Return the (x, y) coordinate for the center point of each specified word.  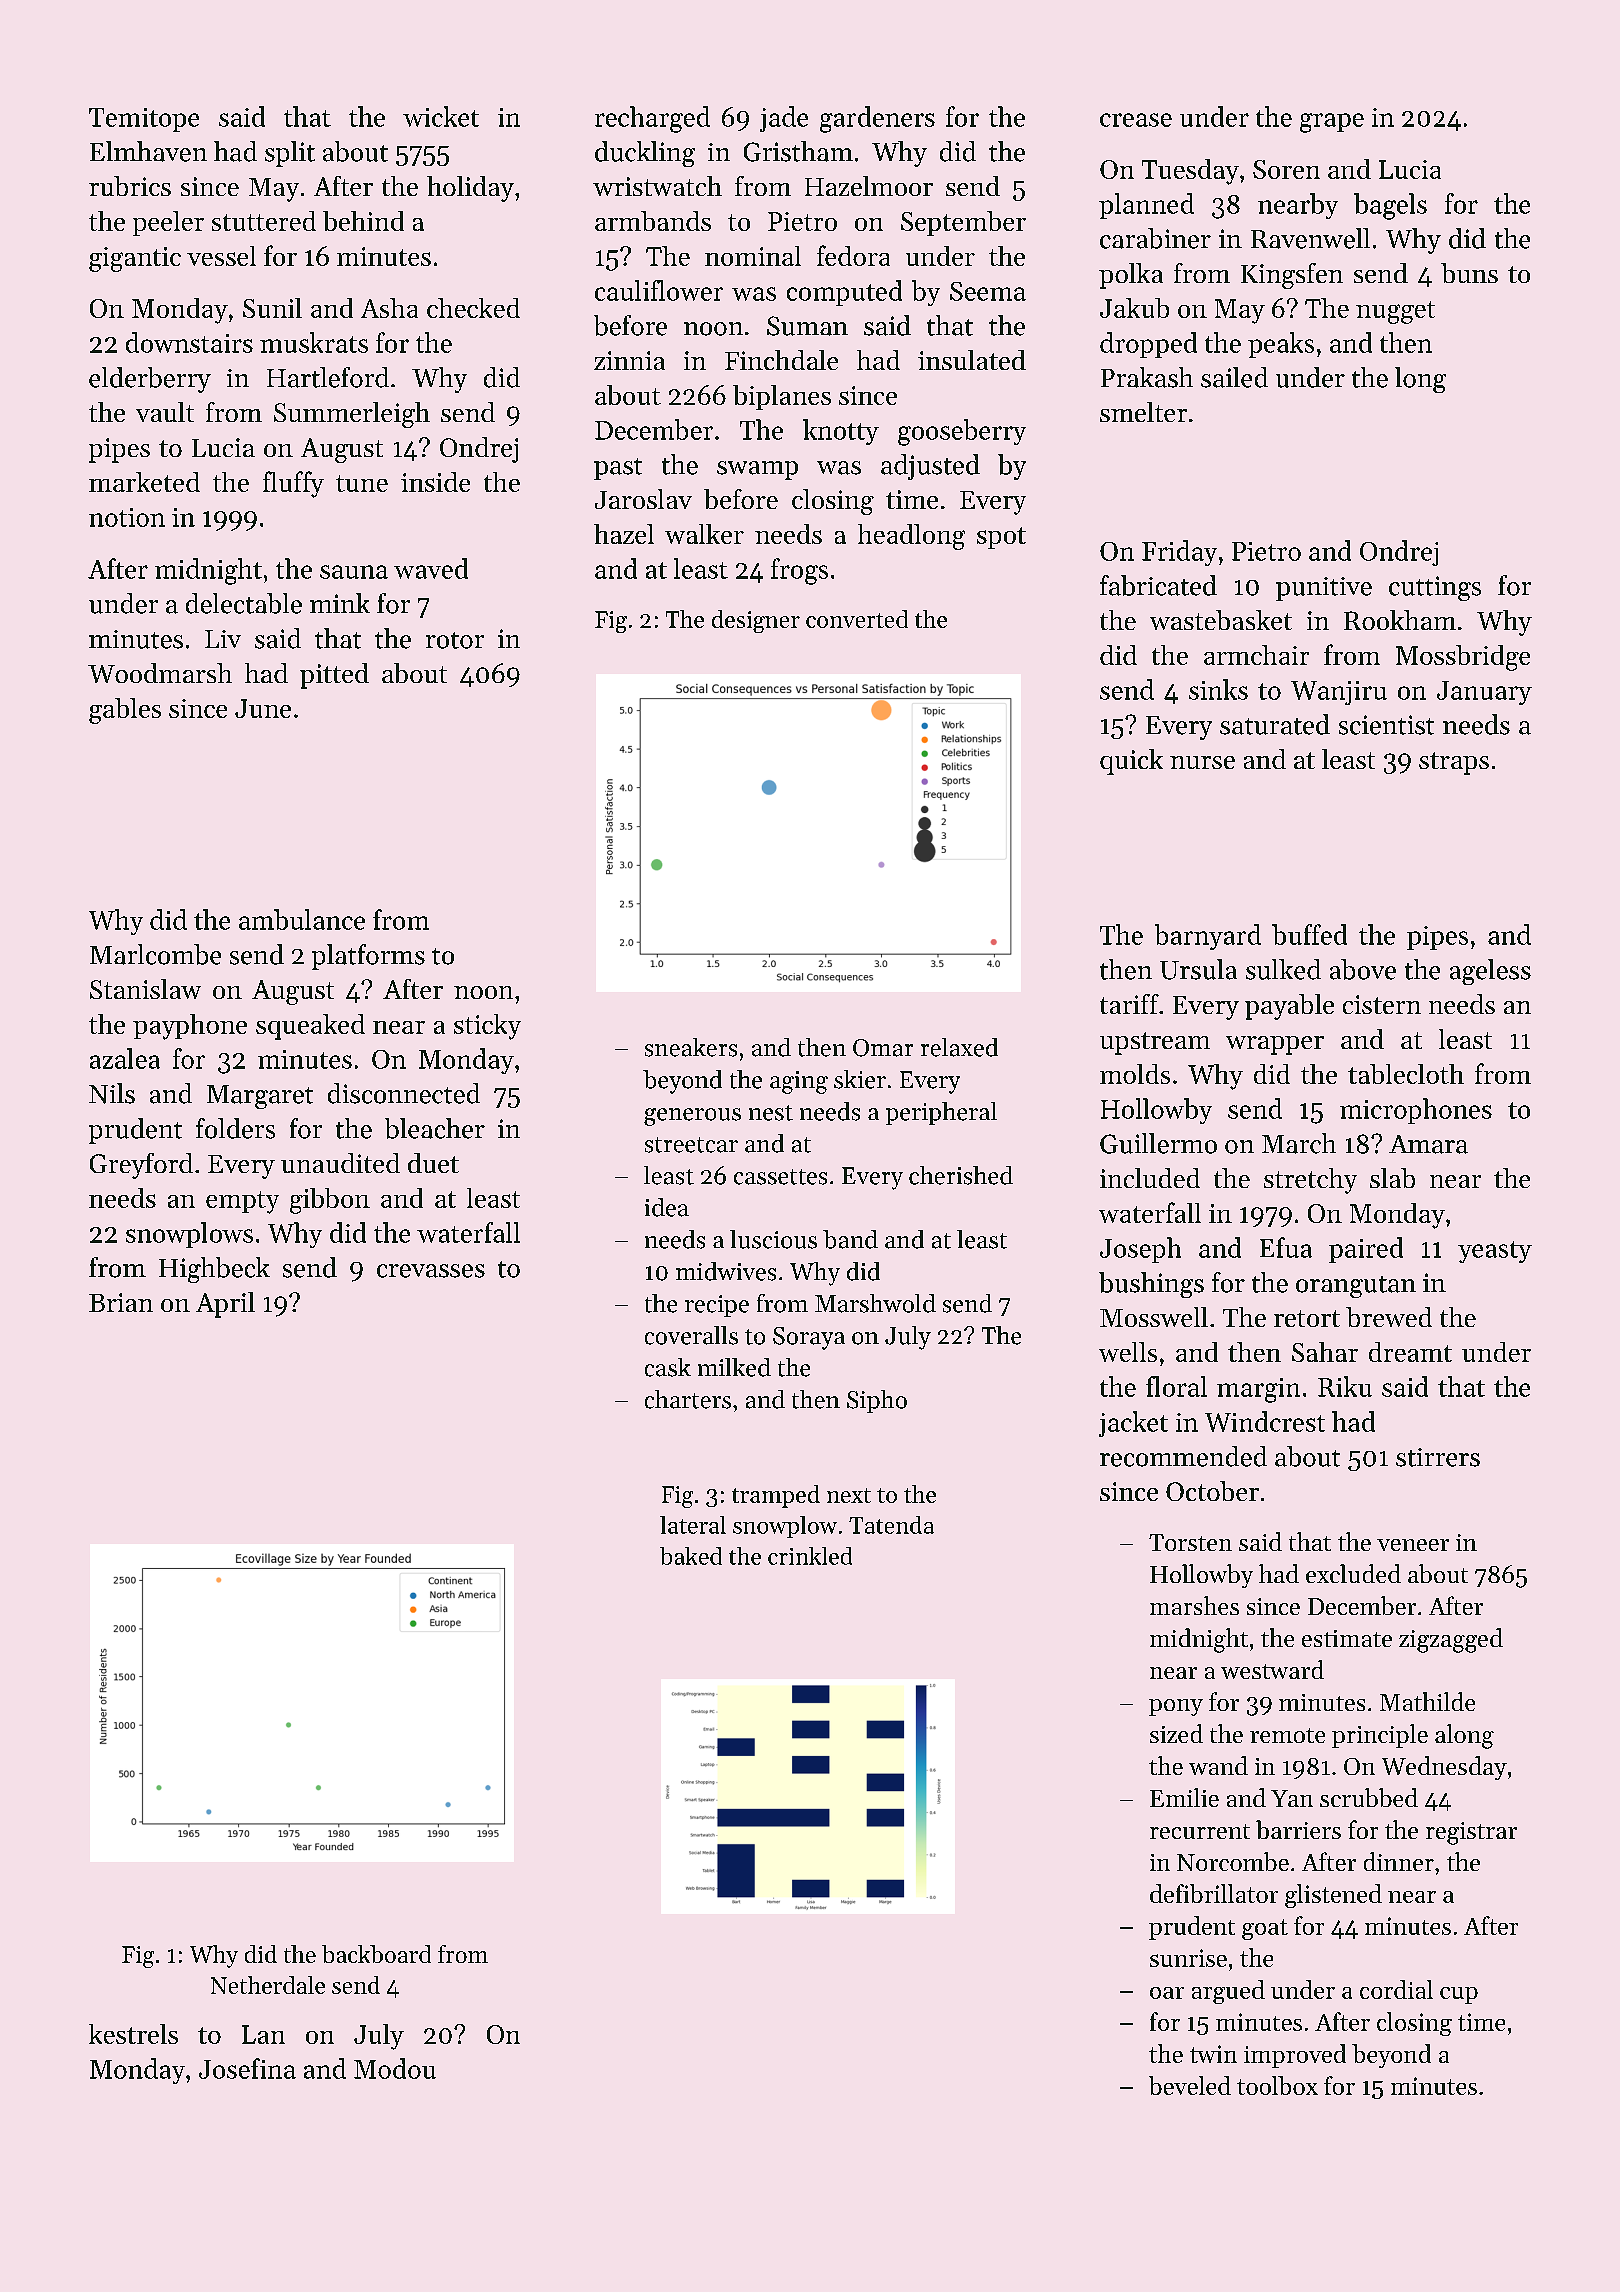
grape (1332, 123)
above (1363, 969)
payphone (190, 1027)
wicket (441, 116)
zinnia (629, 360)
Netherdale (268, 1985)
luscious (773, 1239)
